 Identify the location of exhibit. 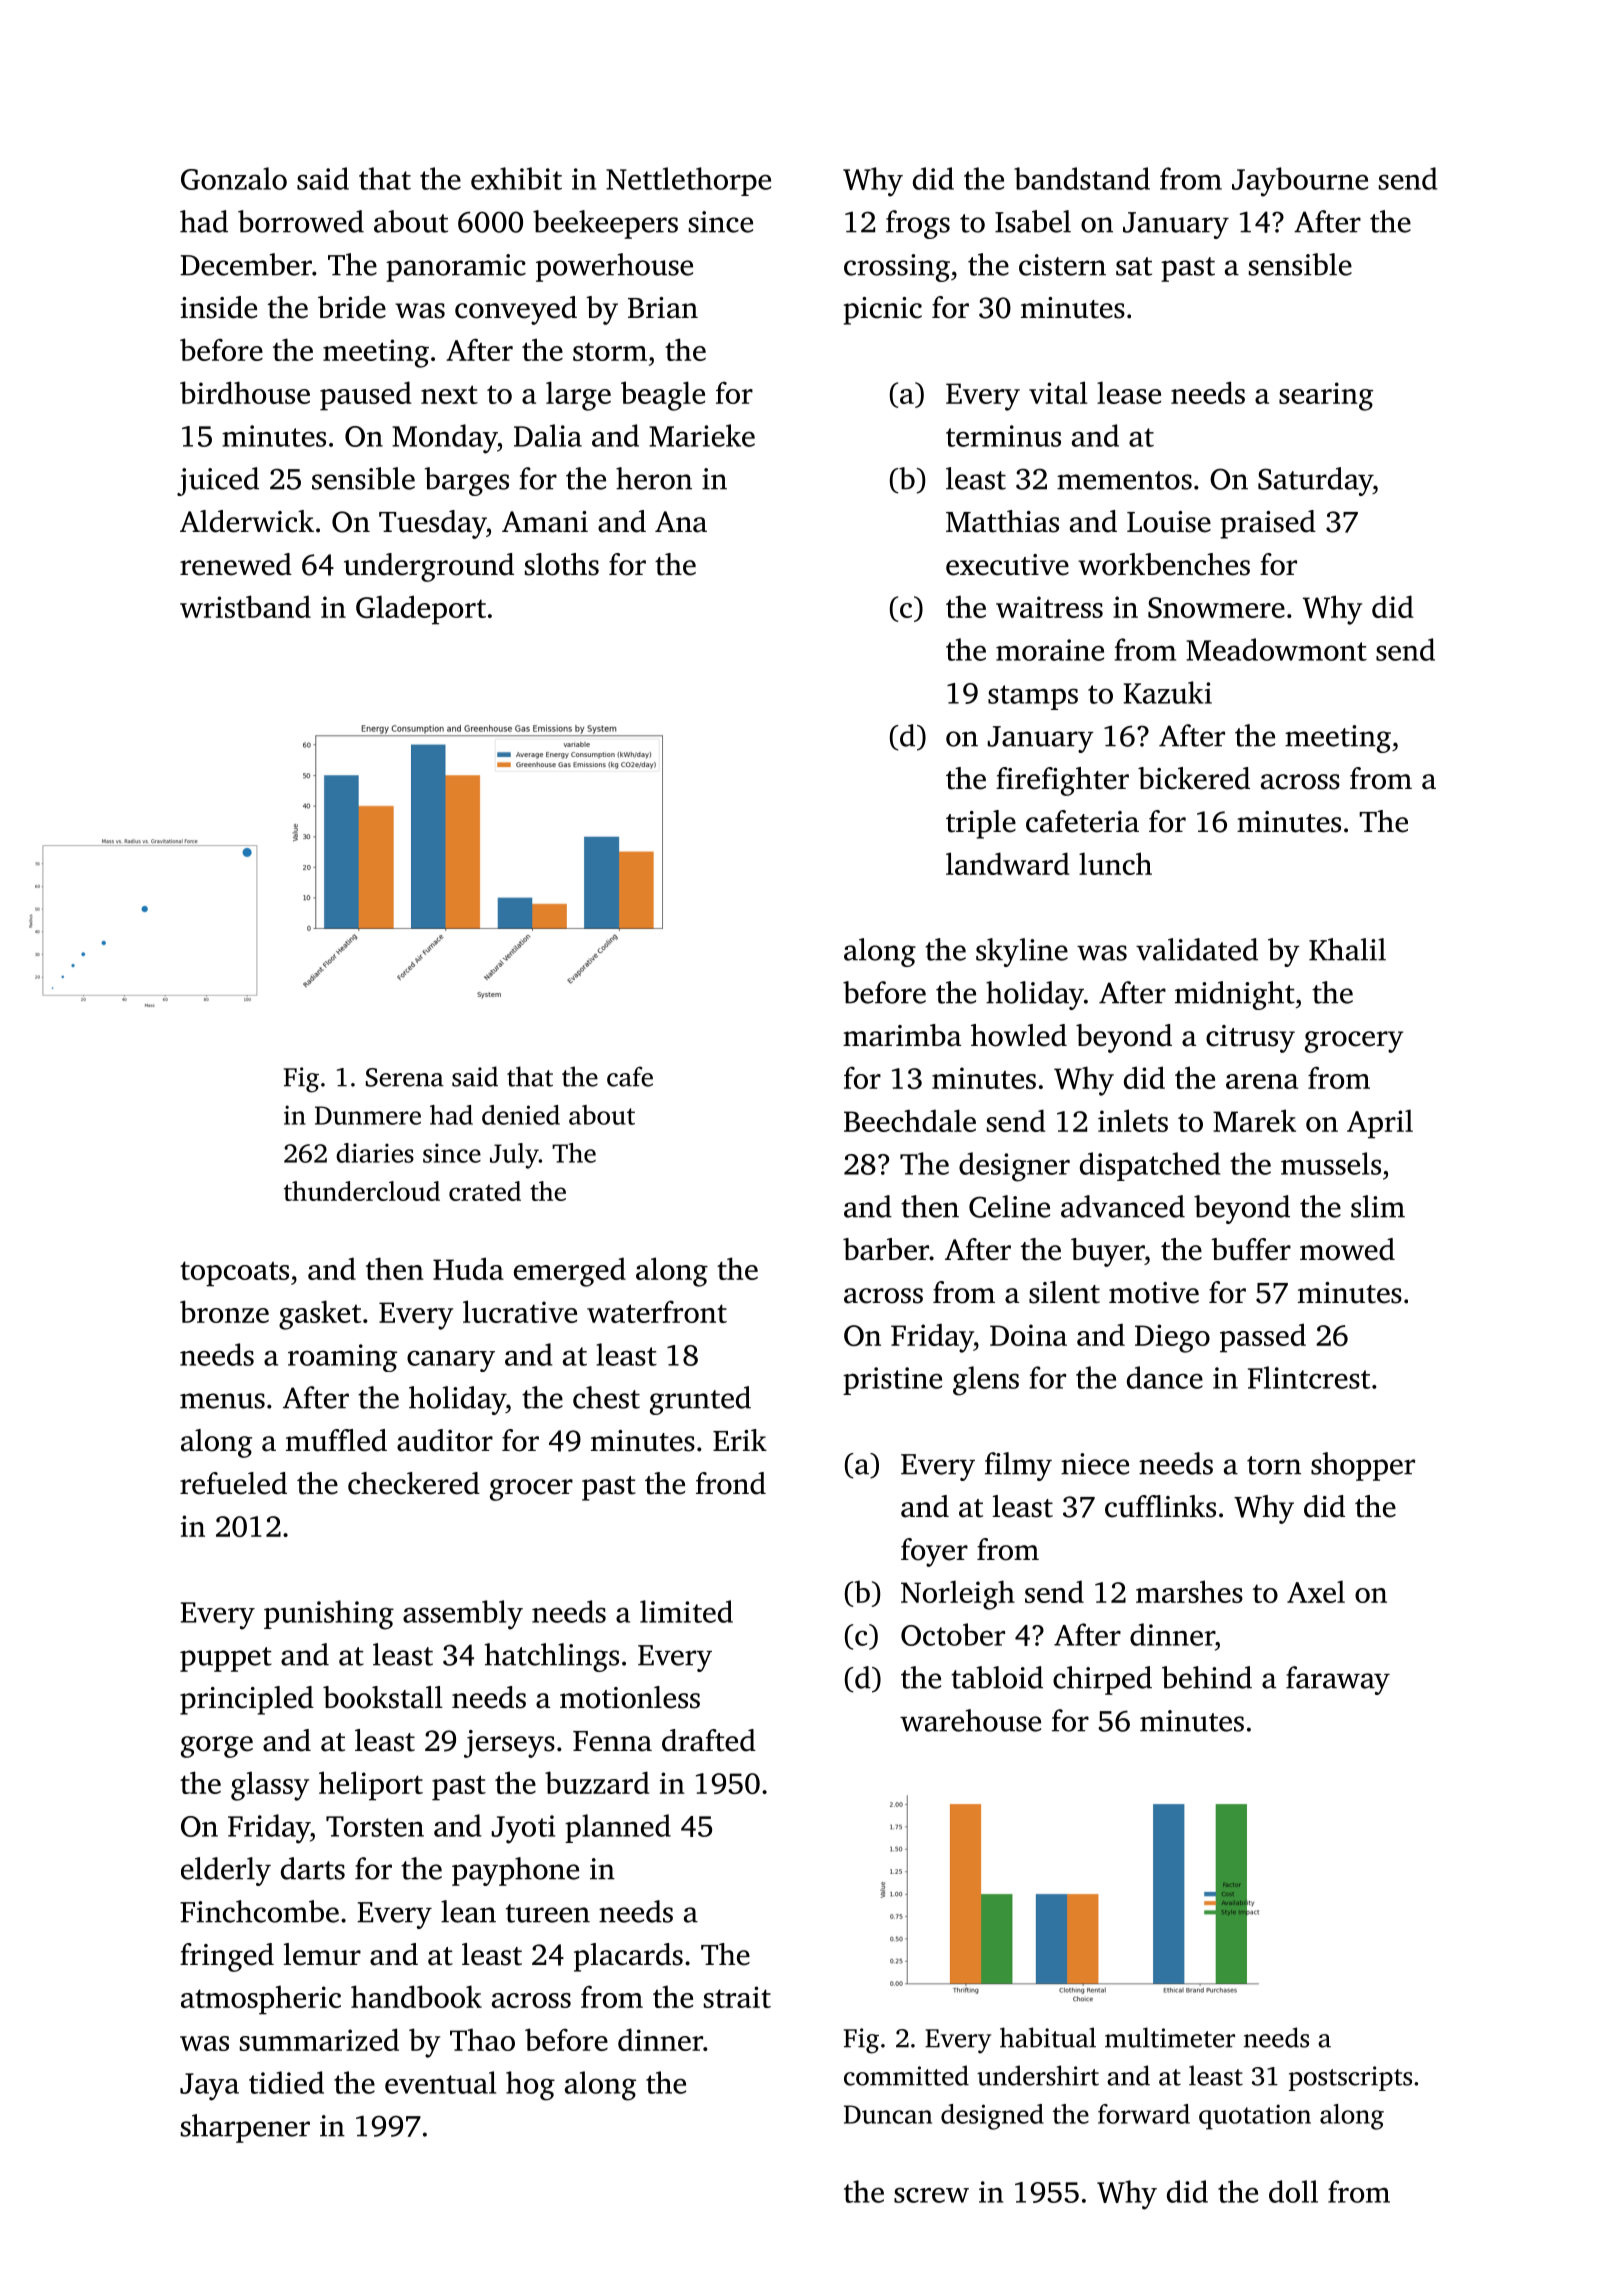
(516, 178).
